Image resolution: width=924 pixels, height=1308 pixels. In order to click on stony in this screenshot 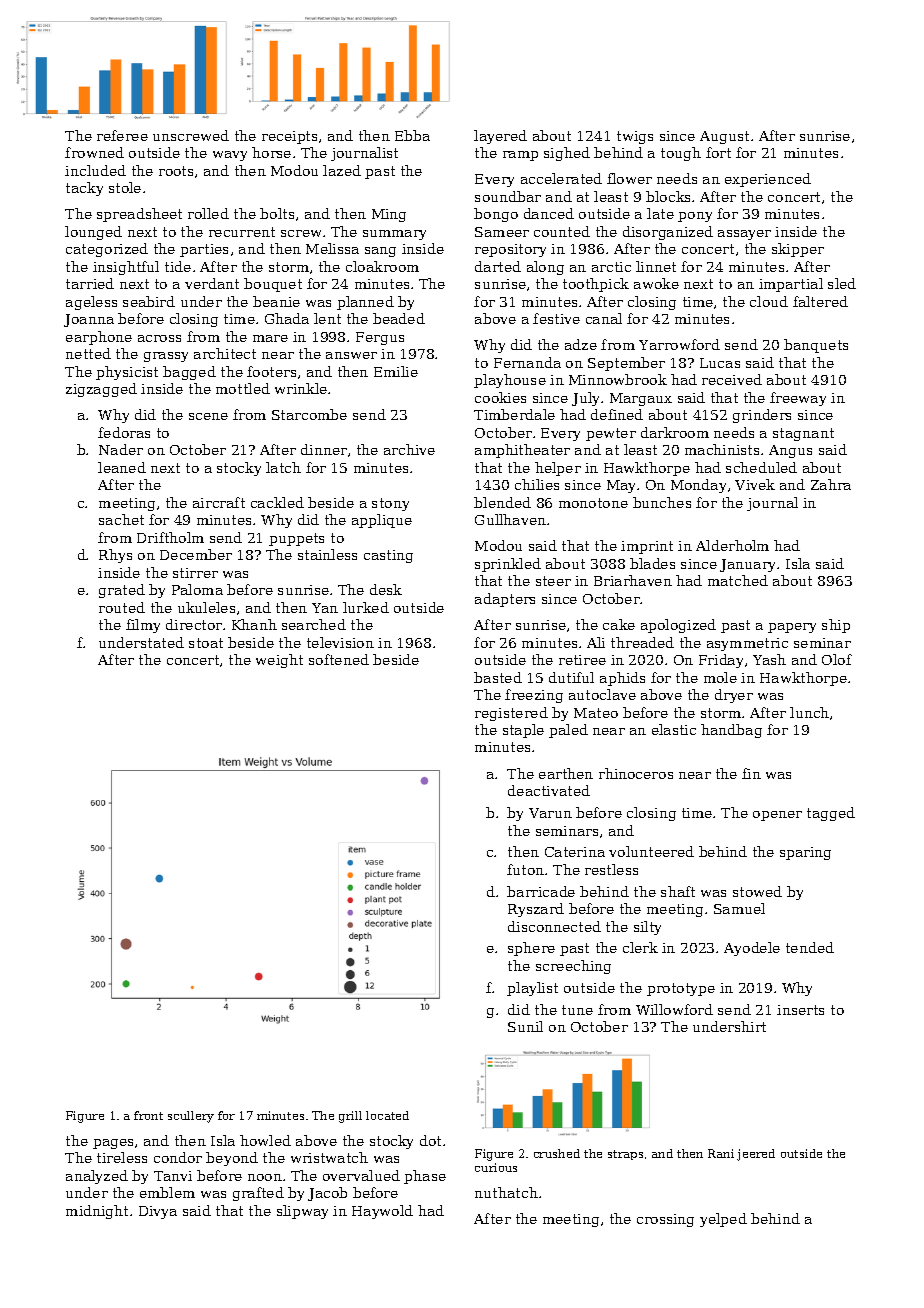, I will do `click(390, 504)`.
